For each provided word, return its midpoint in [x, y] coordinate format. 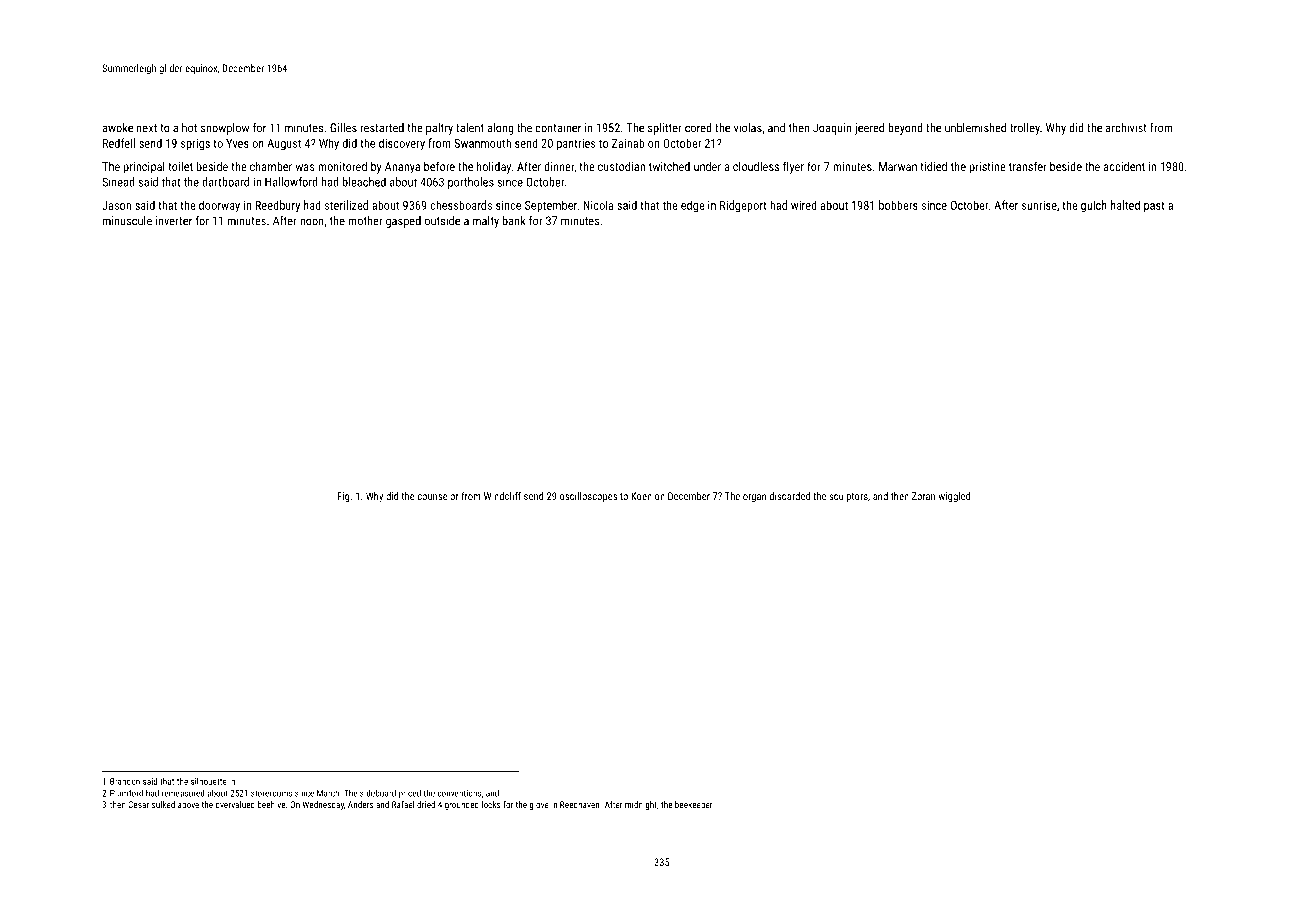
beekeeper [694, 805]
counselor [438, 496]
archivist [1126, 128]
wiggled [954, 497]
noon [312, 222]
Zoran [923, 496]
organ [754, 498]
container [558, 128]
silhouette [209, 781]
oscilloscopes [588, 497]
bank [514, 221]
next [147, 128]
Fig [344, 497]
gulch [1094, 206]
